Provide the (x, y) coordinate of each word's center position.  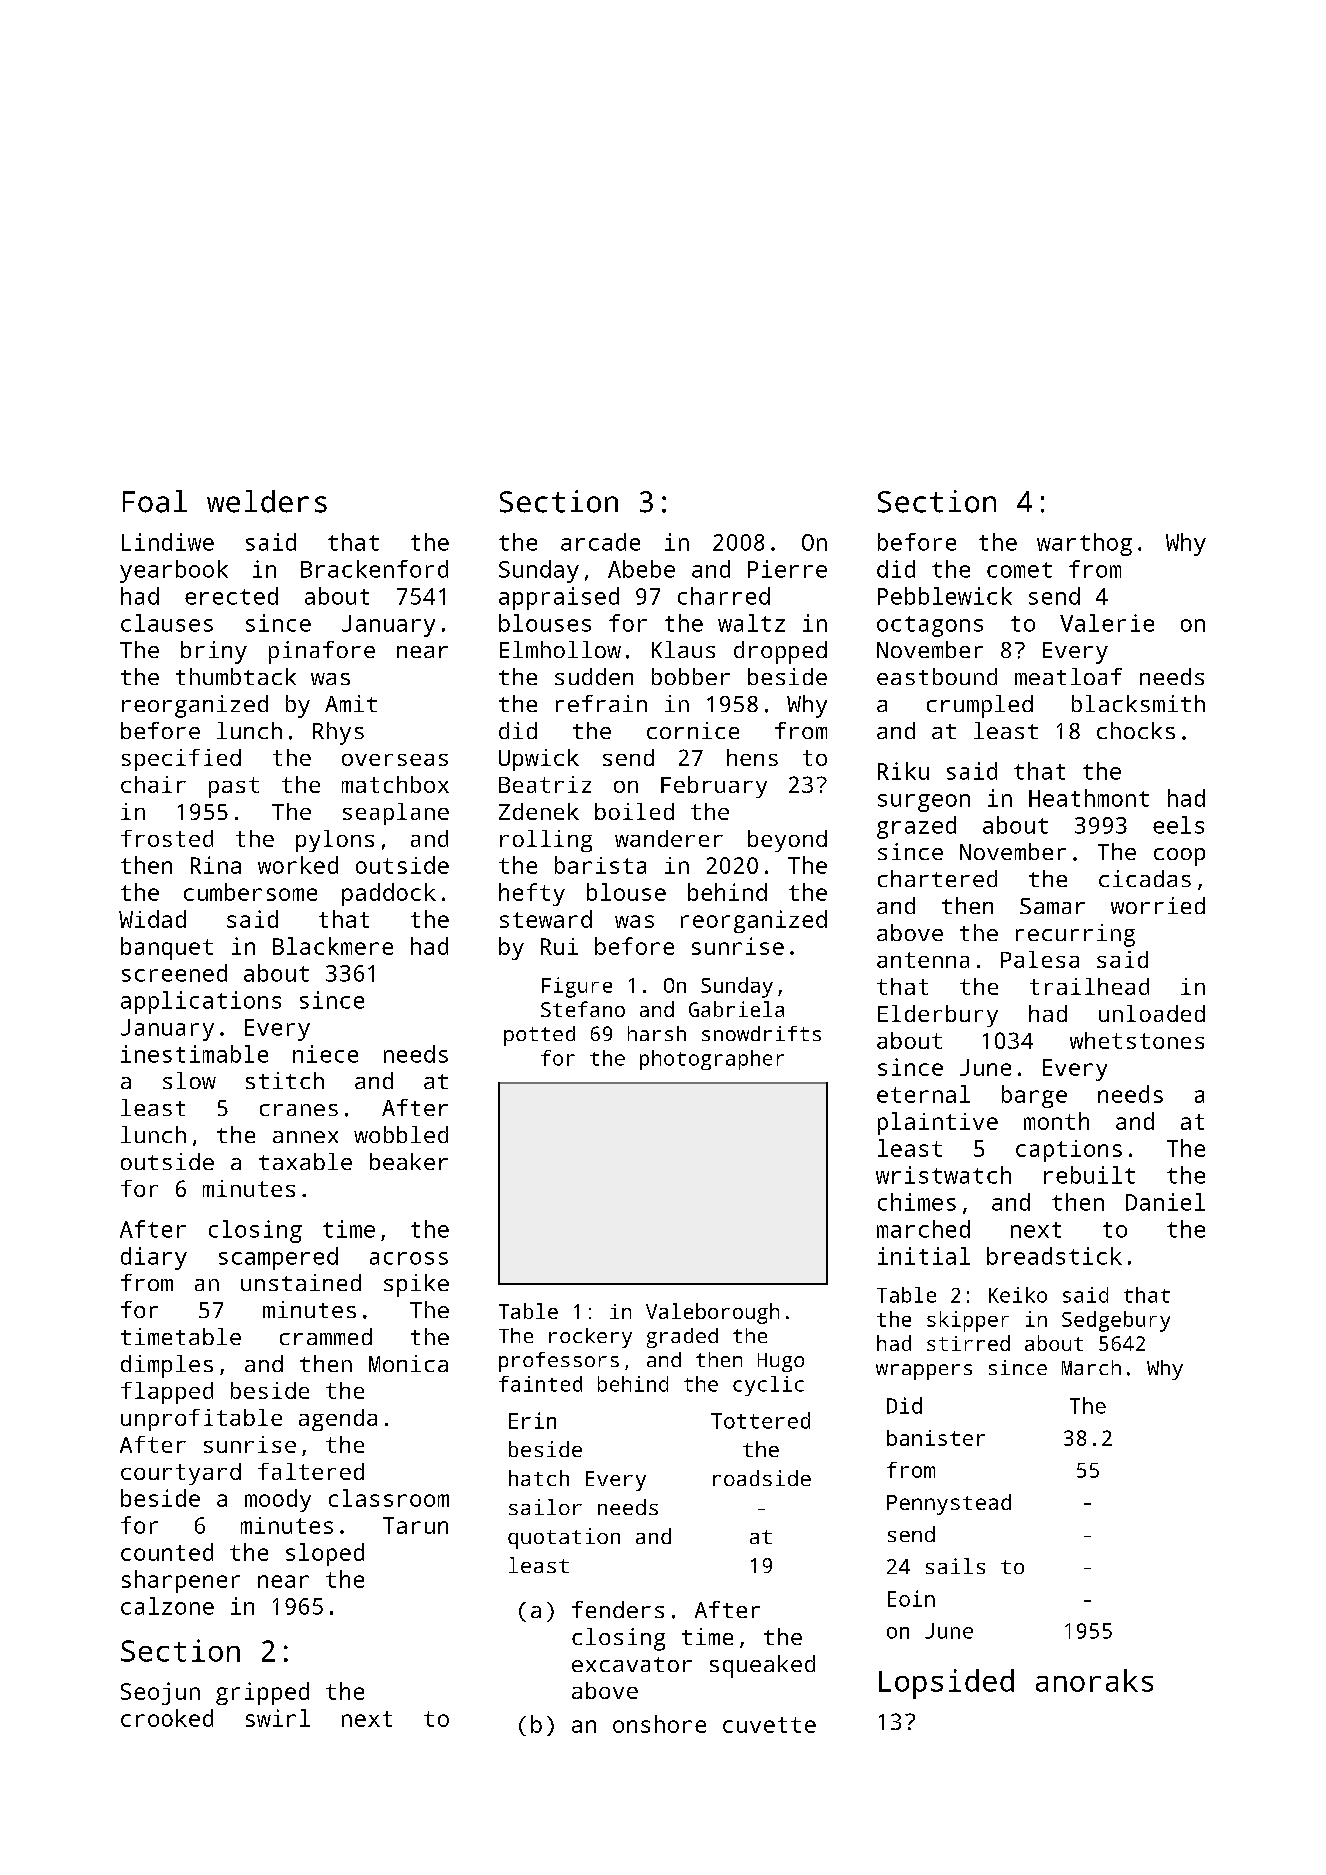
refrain (601, 703)
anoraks (1094, 1680)
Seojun (160, 1693)
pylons (335, 841)
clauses (167, 623)
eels (1178, 825)
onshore (659, 1724)
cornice (693, 730)
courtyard (181, 1474)
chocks (1136, 730)
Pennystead (949, 1504)
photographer (712, 1060)
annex (305, 1137)
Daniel (1165, 1202)
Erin (532, 1420)
